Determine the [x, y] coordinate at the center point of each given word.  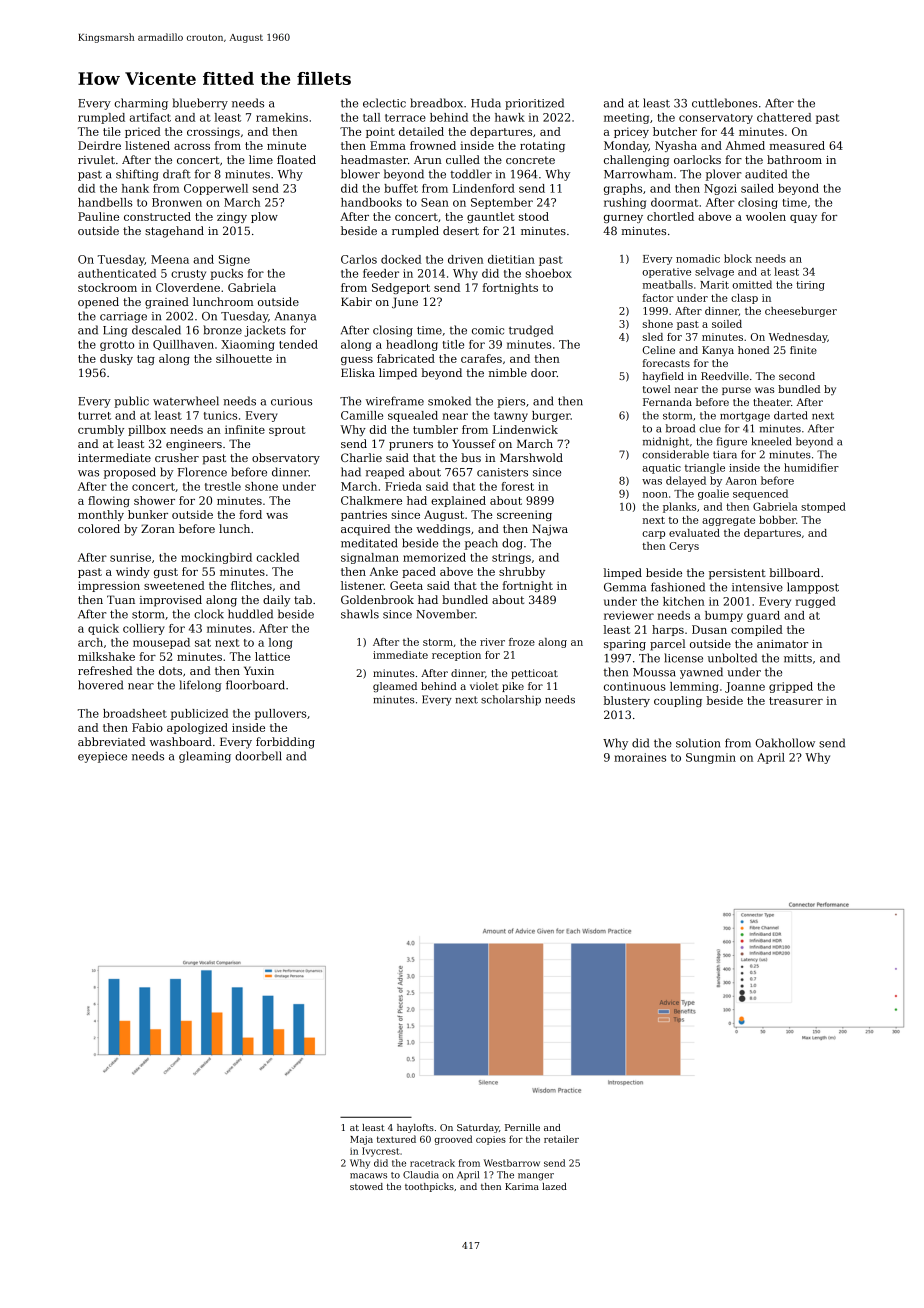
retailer [561, 1139]
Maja [361, 1140]
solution [698, 743]
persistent [737, 574]
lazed [554, 1186]
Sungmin [711, 758]
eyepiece [102, 757]
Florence [202, 472]
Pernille [522, 1127]
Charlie [361, 457]
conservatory [716, 119]
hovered [100, 685]
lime [261, 159]
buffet [401, 188]
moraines [640, 757]
